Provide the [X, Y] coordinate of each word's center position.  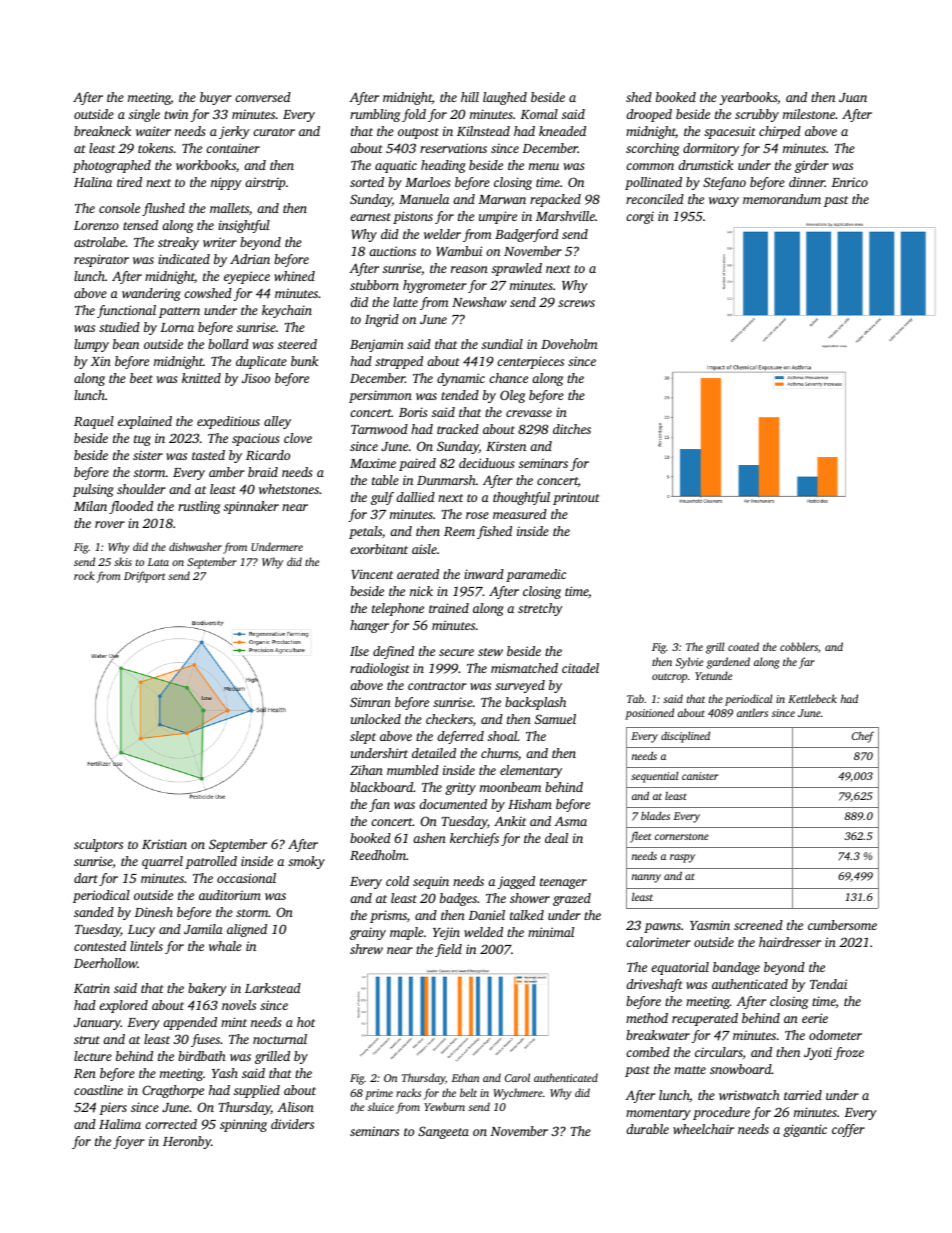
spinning [243, 1125]
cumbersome [842, 925]
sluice [381, 1106]
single [144, 115]
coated [743, 646]
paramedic [536, 575]
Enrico [849, 182]
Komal [539, 114]
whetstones [289, 489]
